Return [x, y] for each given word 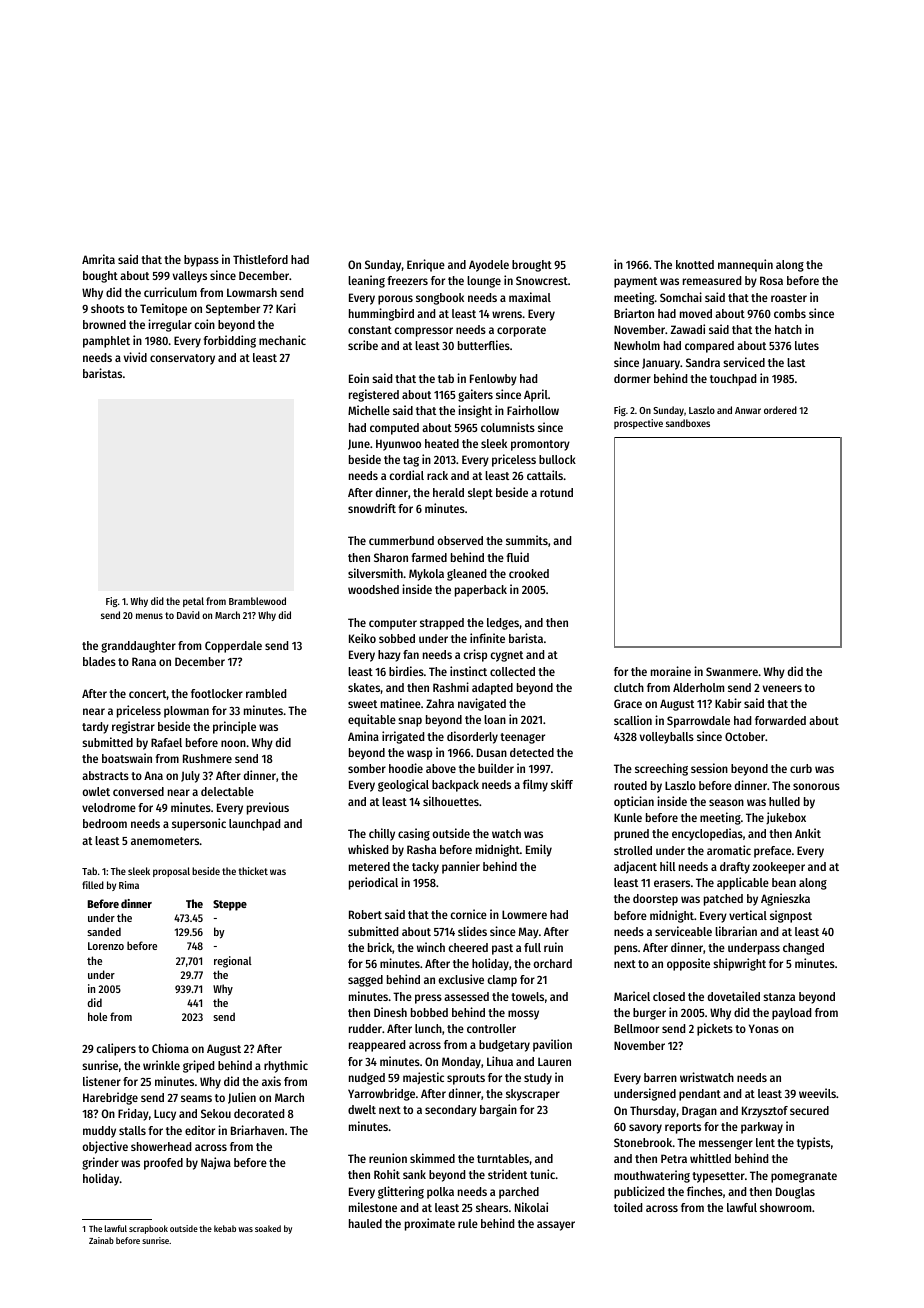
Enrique [426, 265]
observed [460, 540]
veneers [782, 688]
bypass [201, 261]
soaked [268, 1228]
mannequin [745, 265]
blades [99, 661]
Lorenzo [106, 946]
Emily [539, 850]
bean [784, 882]
